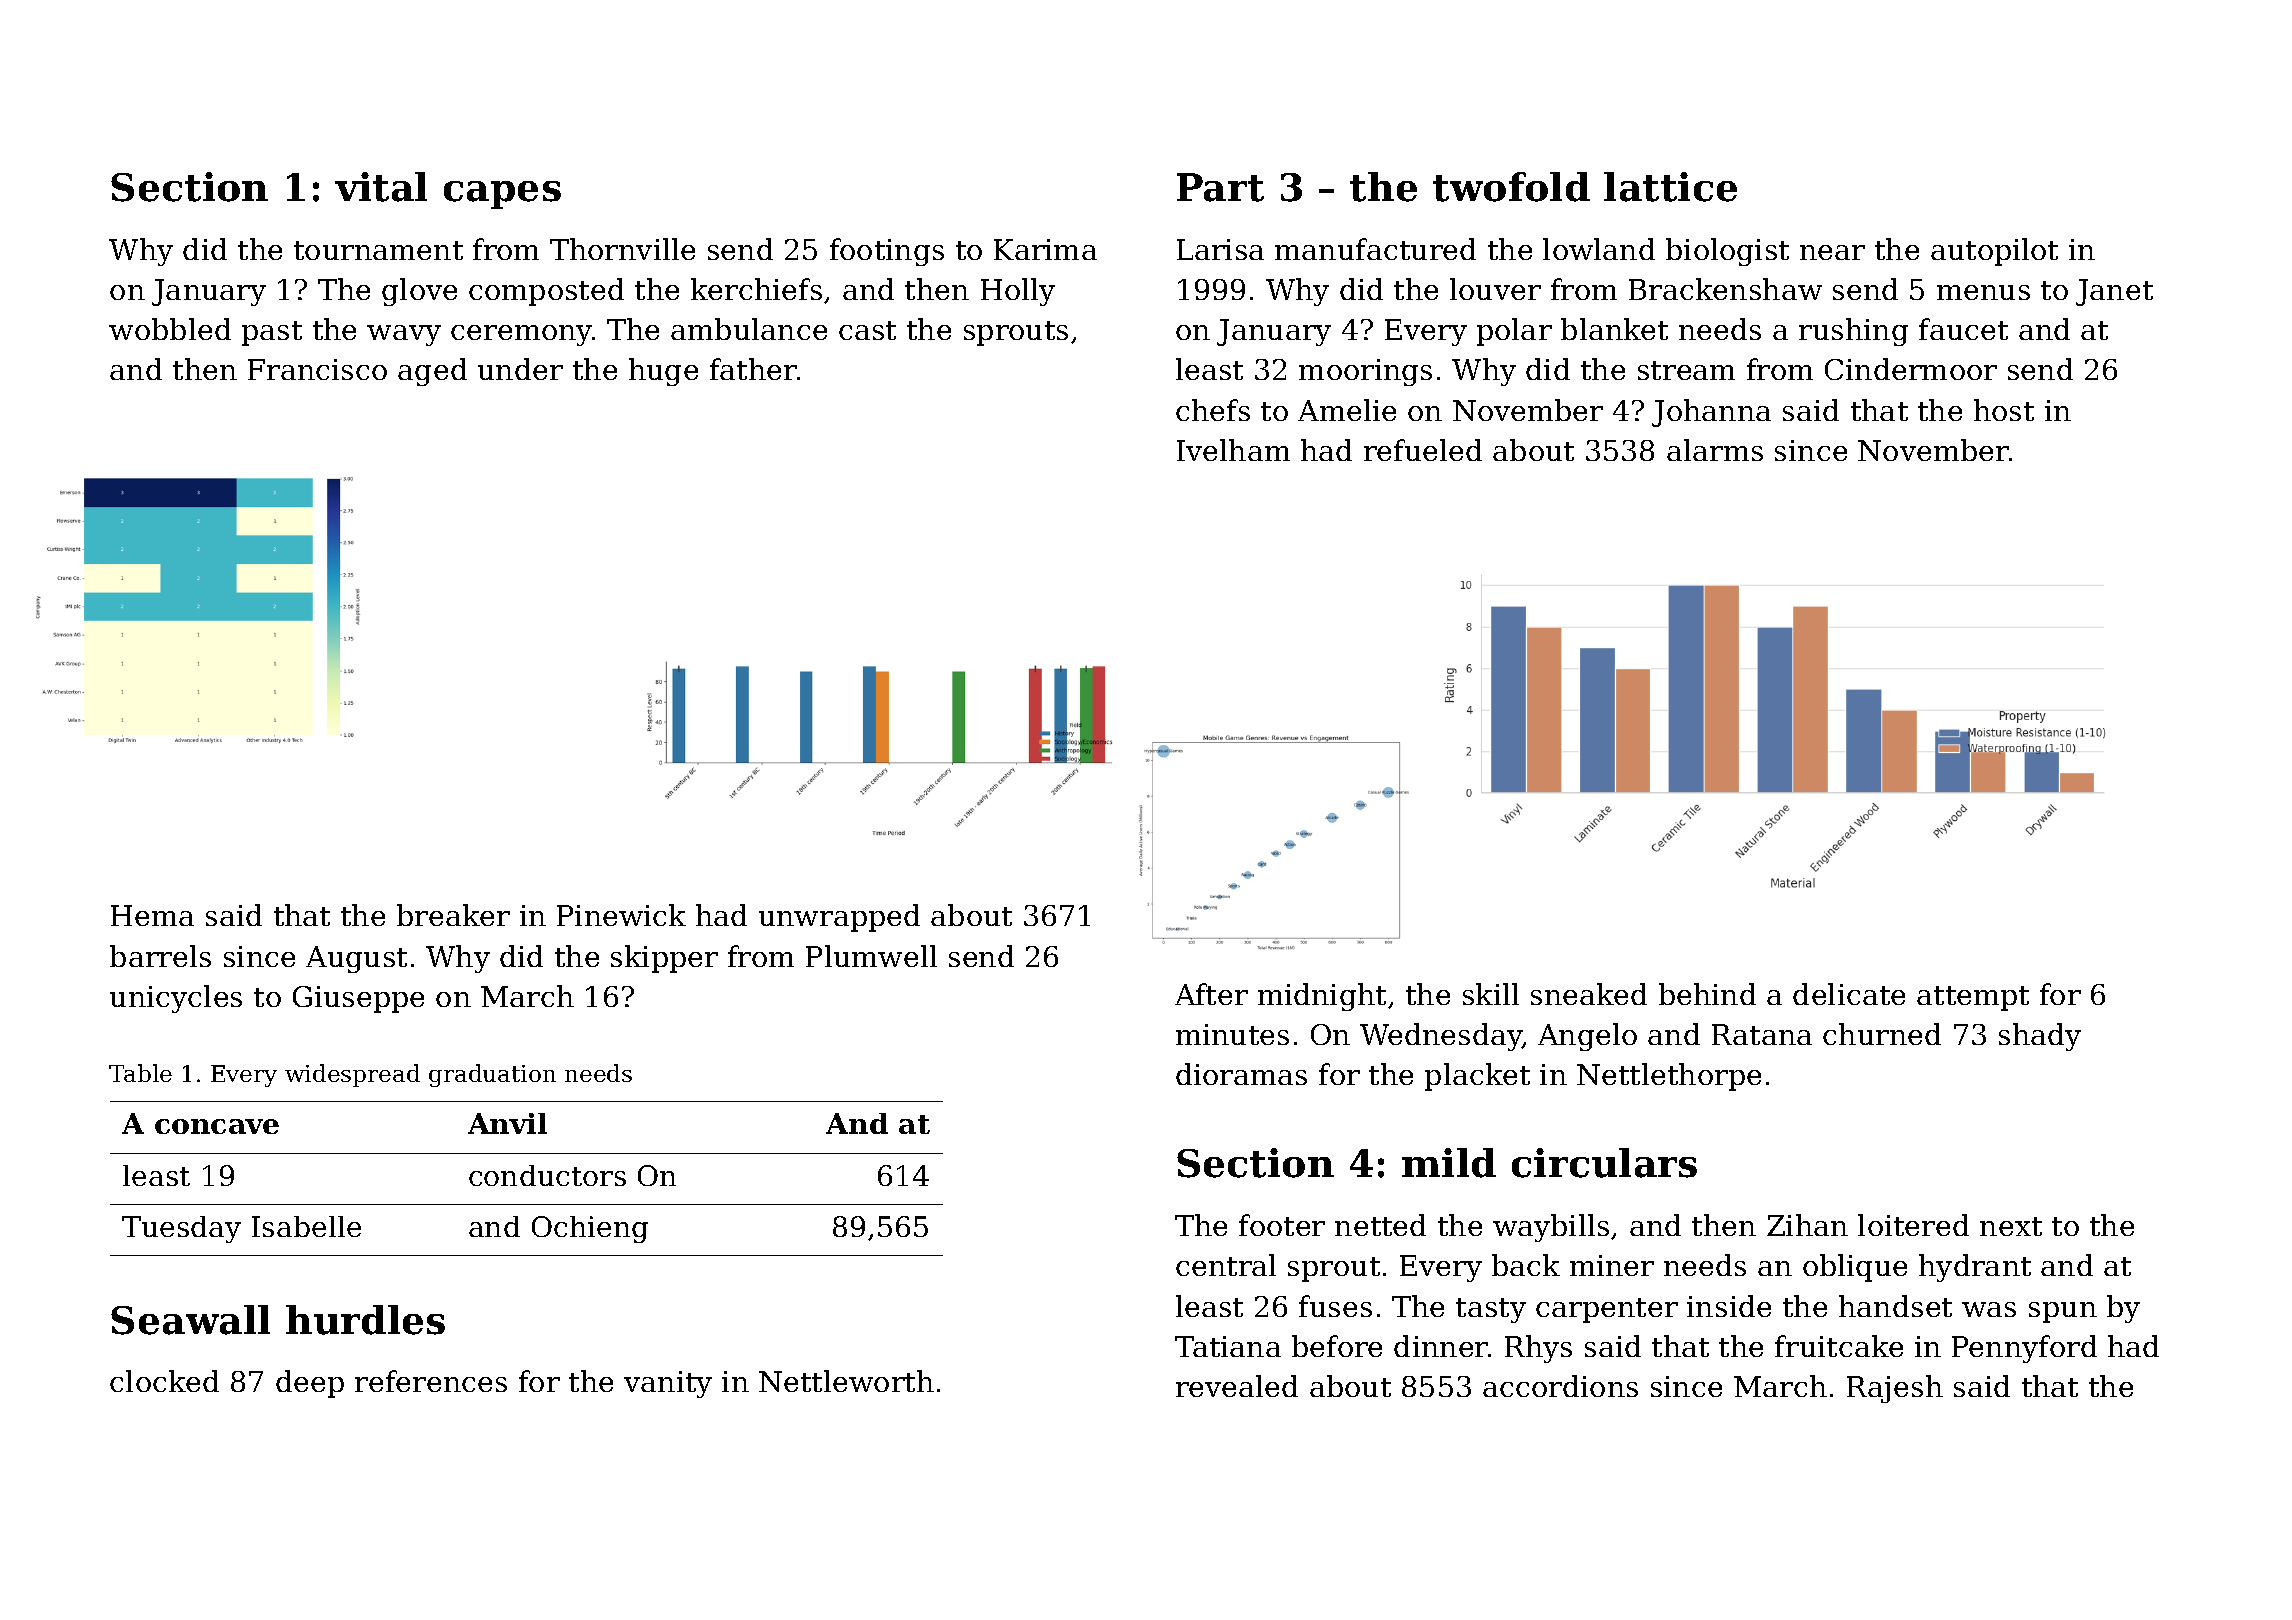 This page has height=1620, width=2292. I want to click on Ivelham, so click(1233, 450).
